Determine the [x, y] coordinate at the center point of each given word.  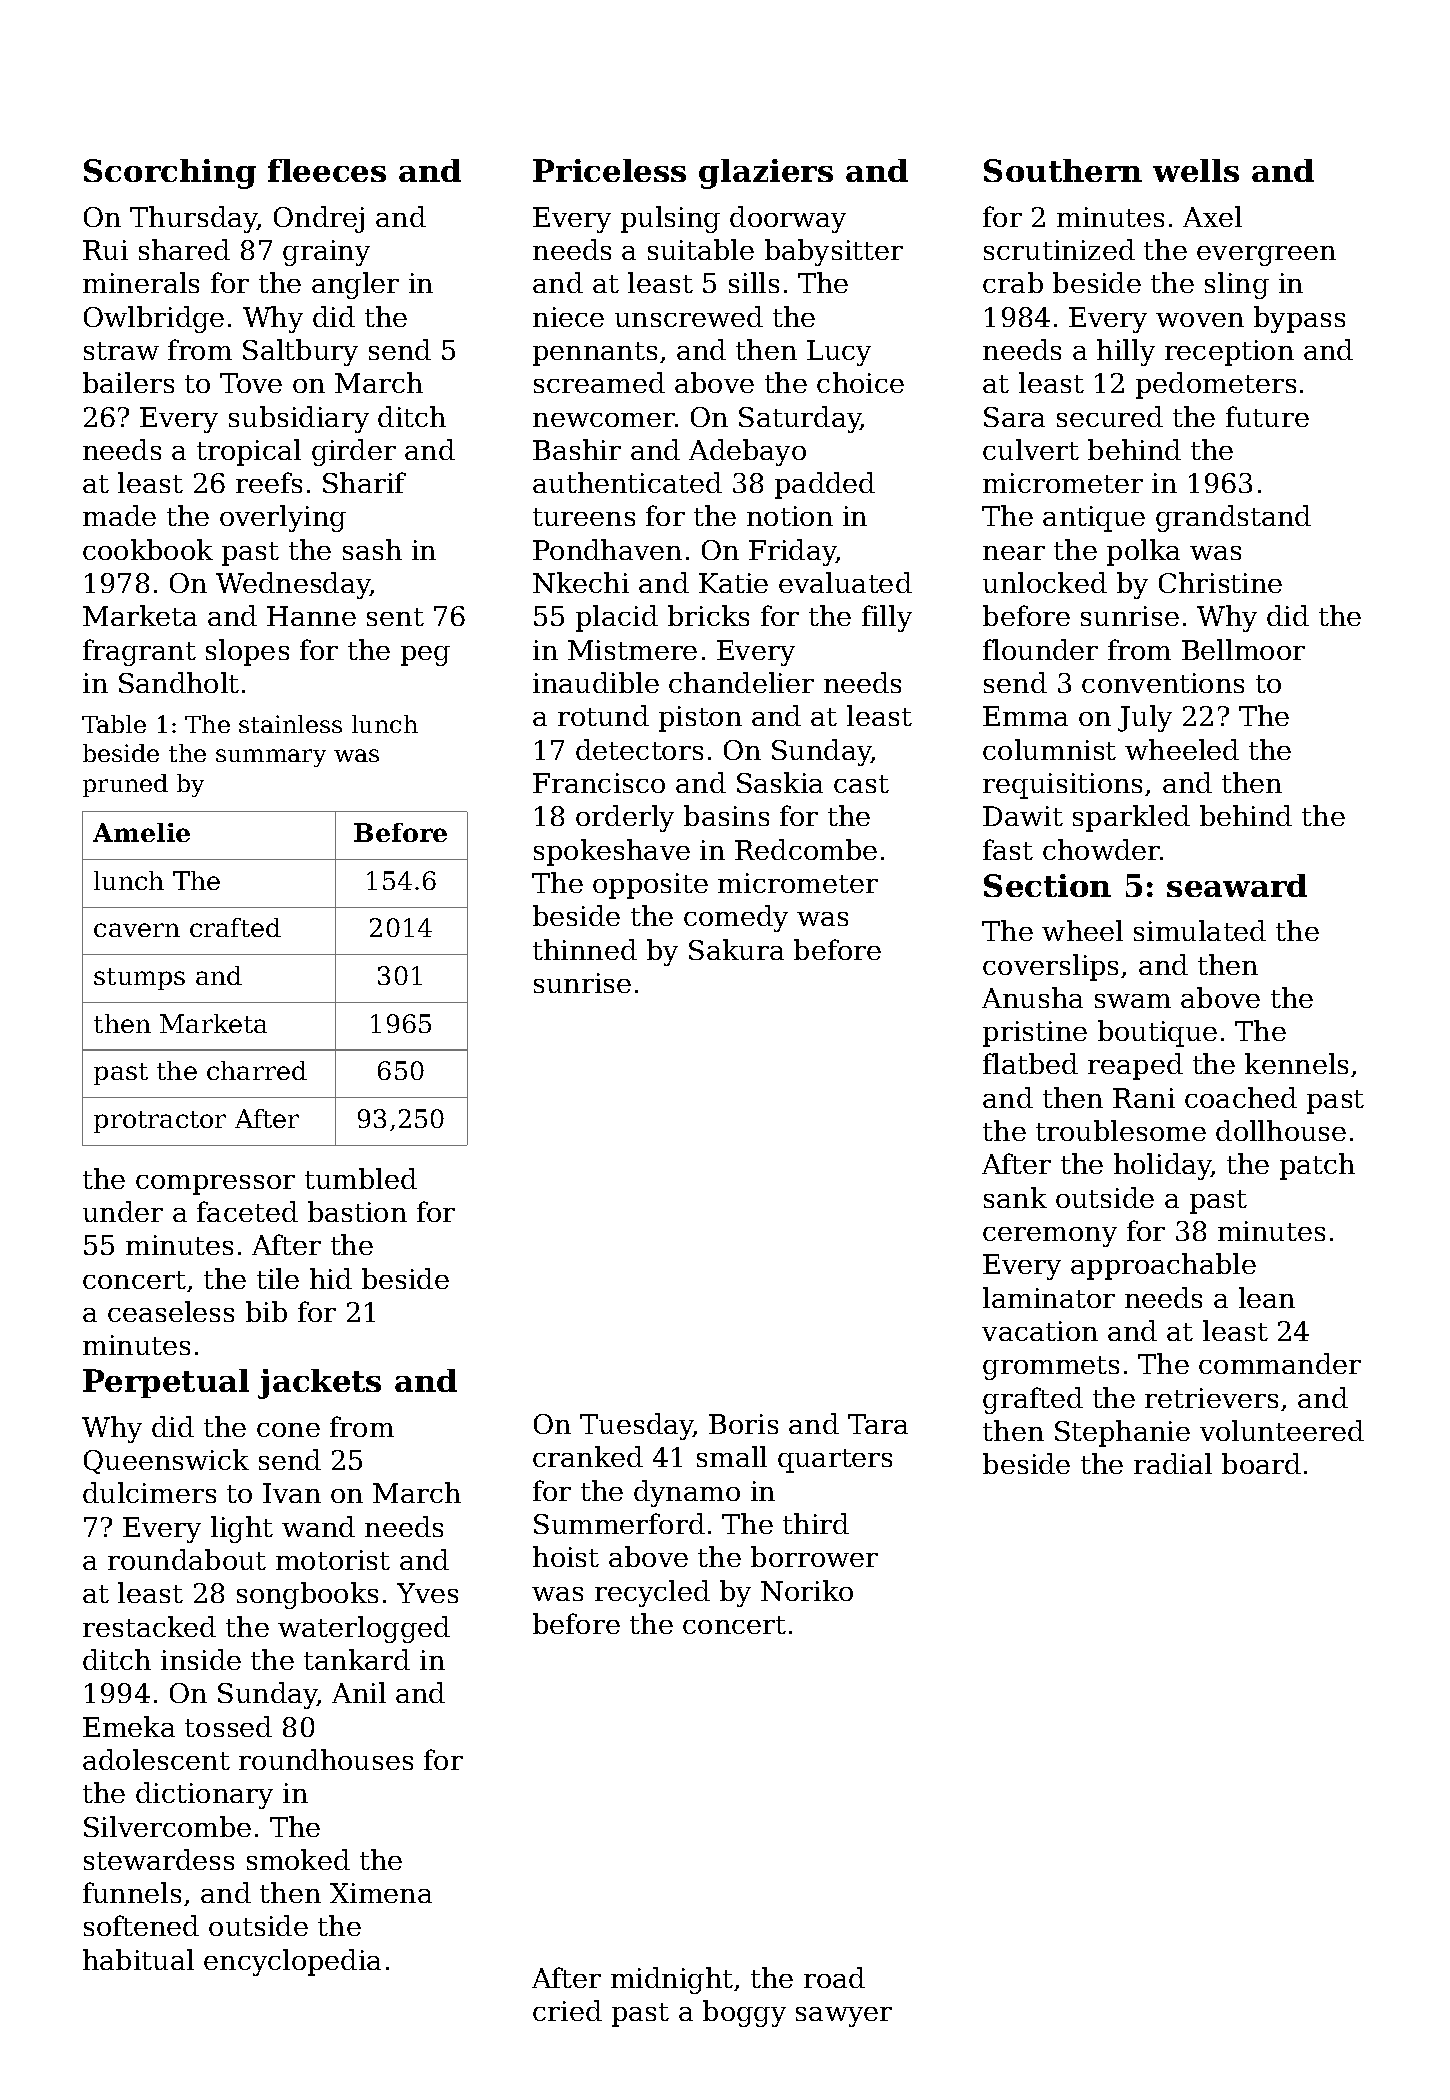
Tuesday [637, 1426]
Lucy [839, 353]
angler [355, 285]
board [1261, 1463]
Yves [427, 1593]
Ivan [292, 1493]
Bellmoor [1243, 649]
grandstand [1233, 518]
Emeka [129, 1726]
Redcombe [806, 849]
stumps [139, 979]
